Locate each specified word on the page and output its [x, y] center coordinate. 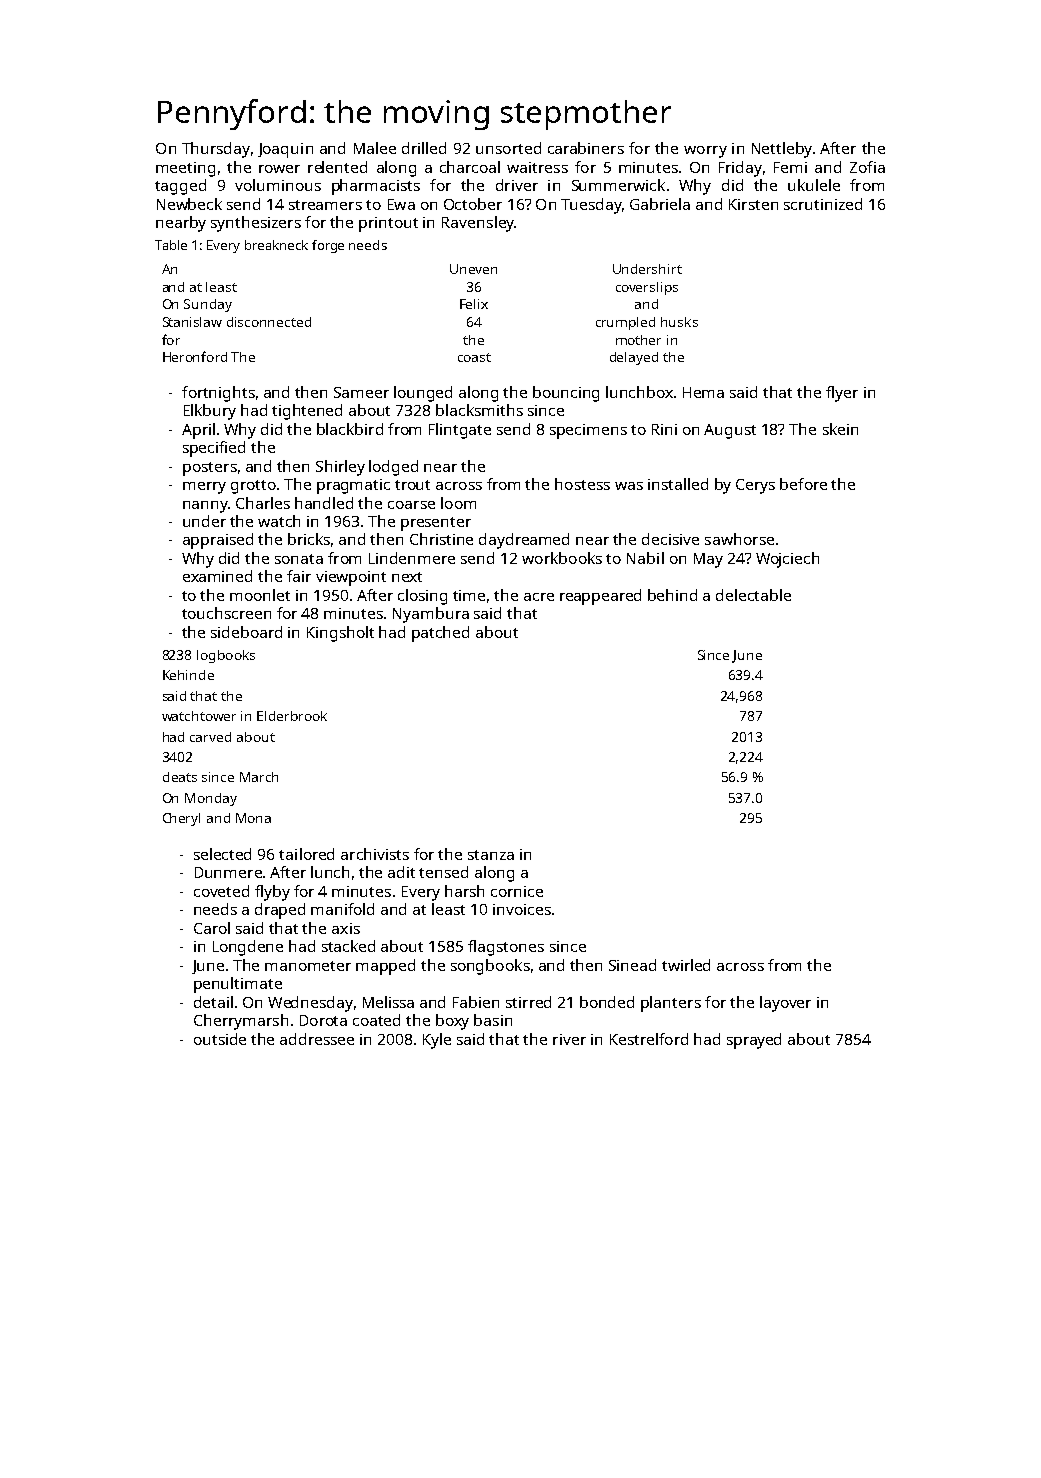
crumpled [625, 323]
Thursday [216, 150]
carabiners [586, 148]
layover [785, 1004]
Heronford [195, 356]
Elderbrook [292, 716]
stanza [491, 855]
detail [213, 1002]
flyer [842, 394]
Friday [740, 169]
